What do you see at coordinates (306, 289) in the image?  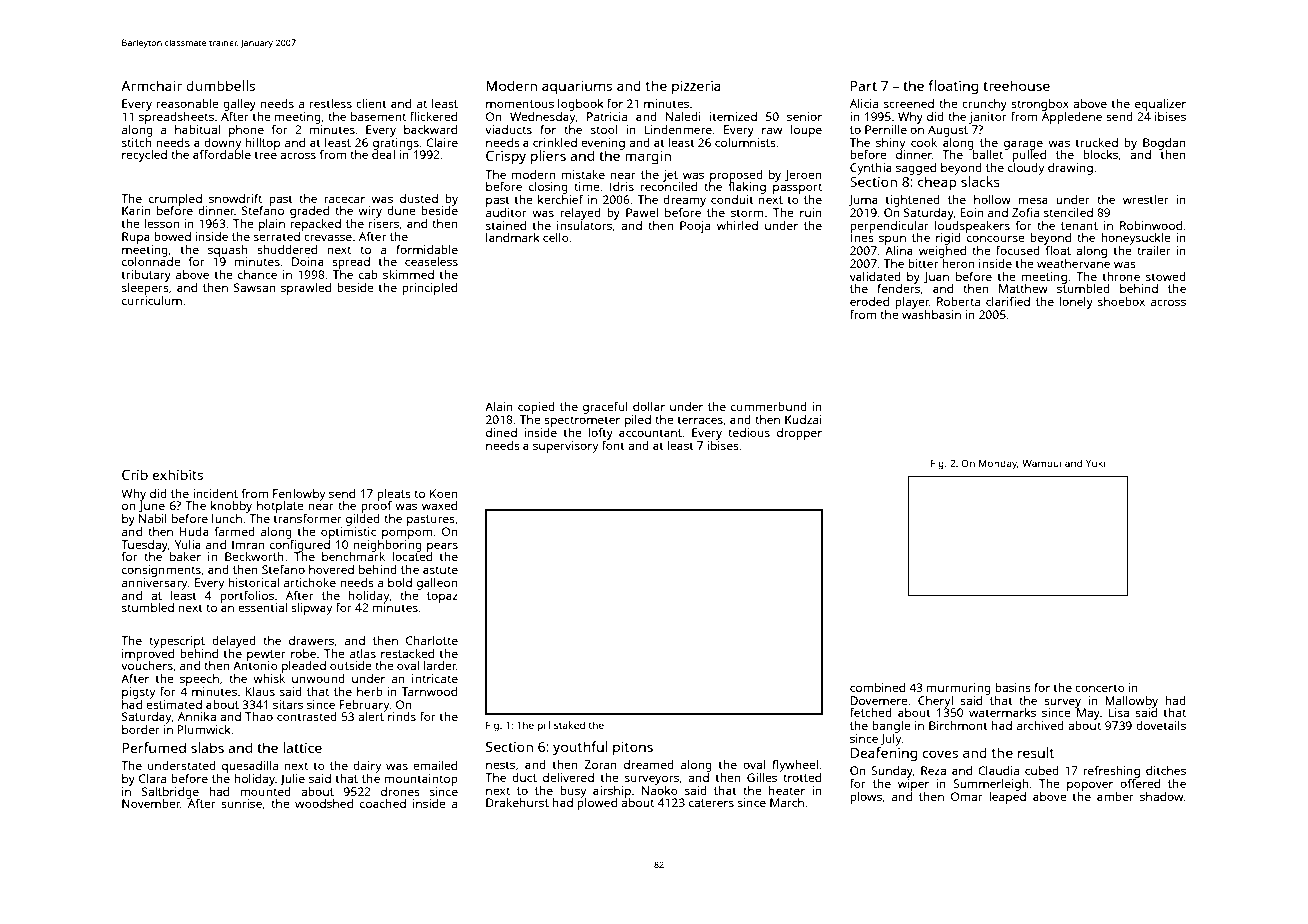 I see `sprawled` at bounding box center [306, 289].
